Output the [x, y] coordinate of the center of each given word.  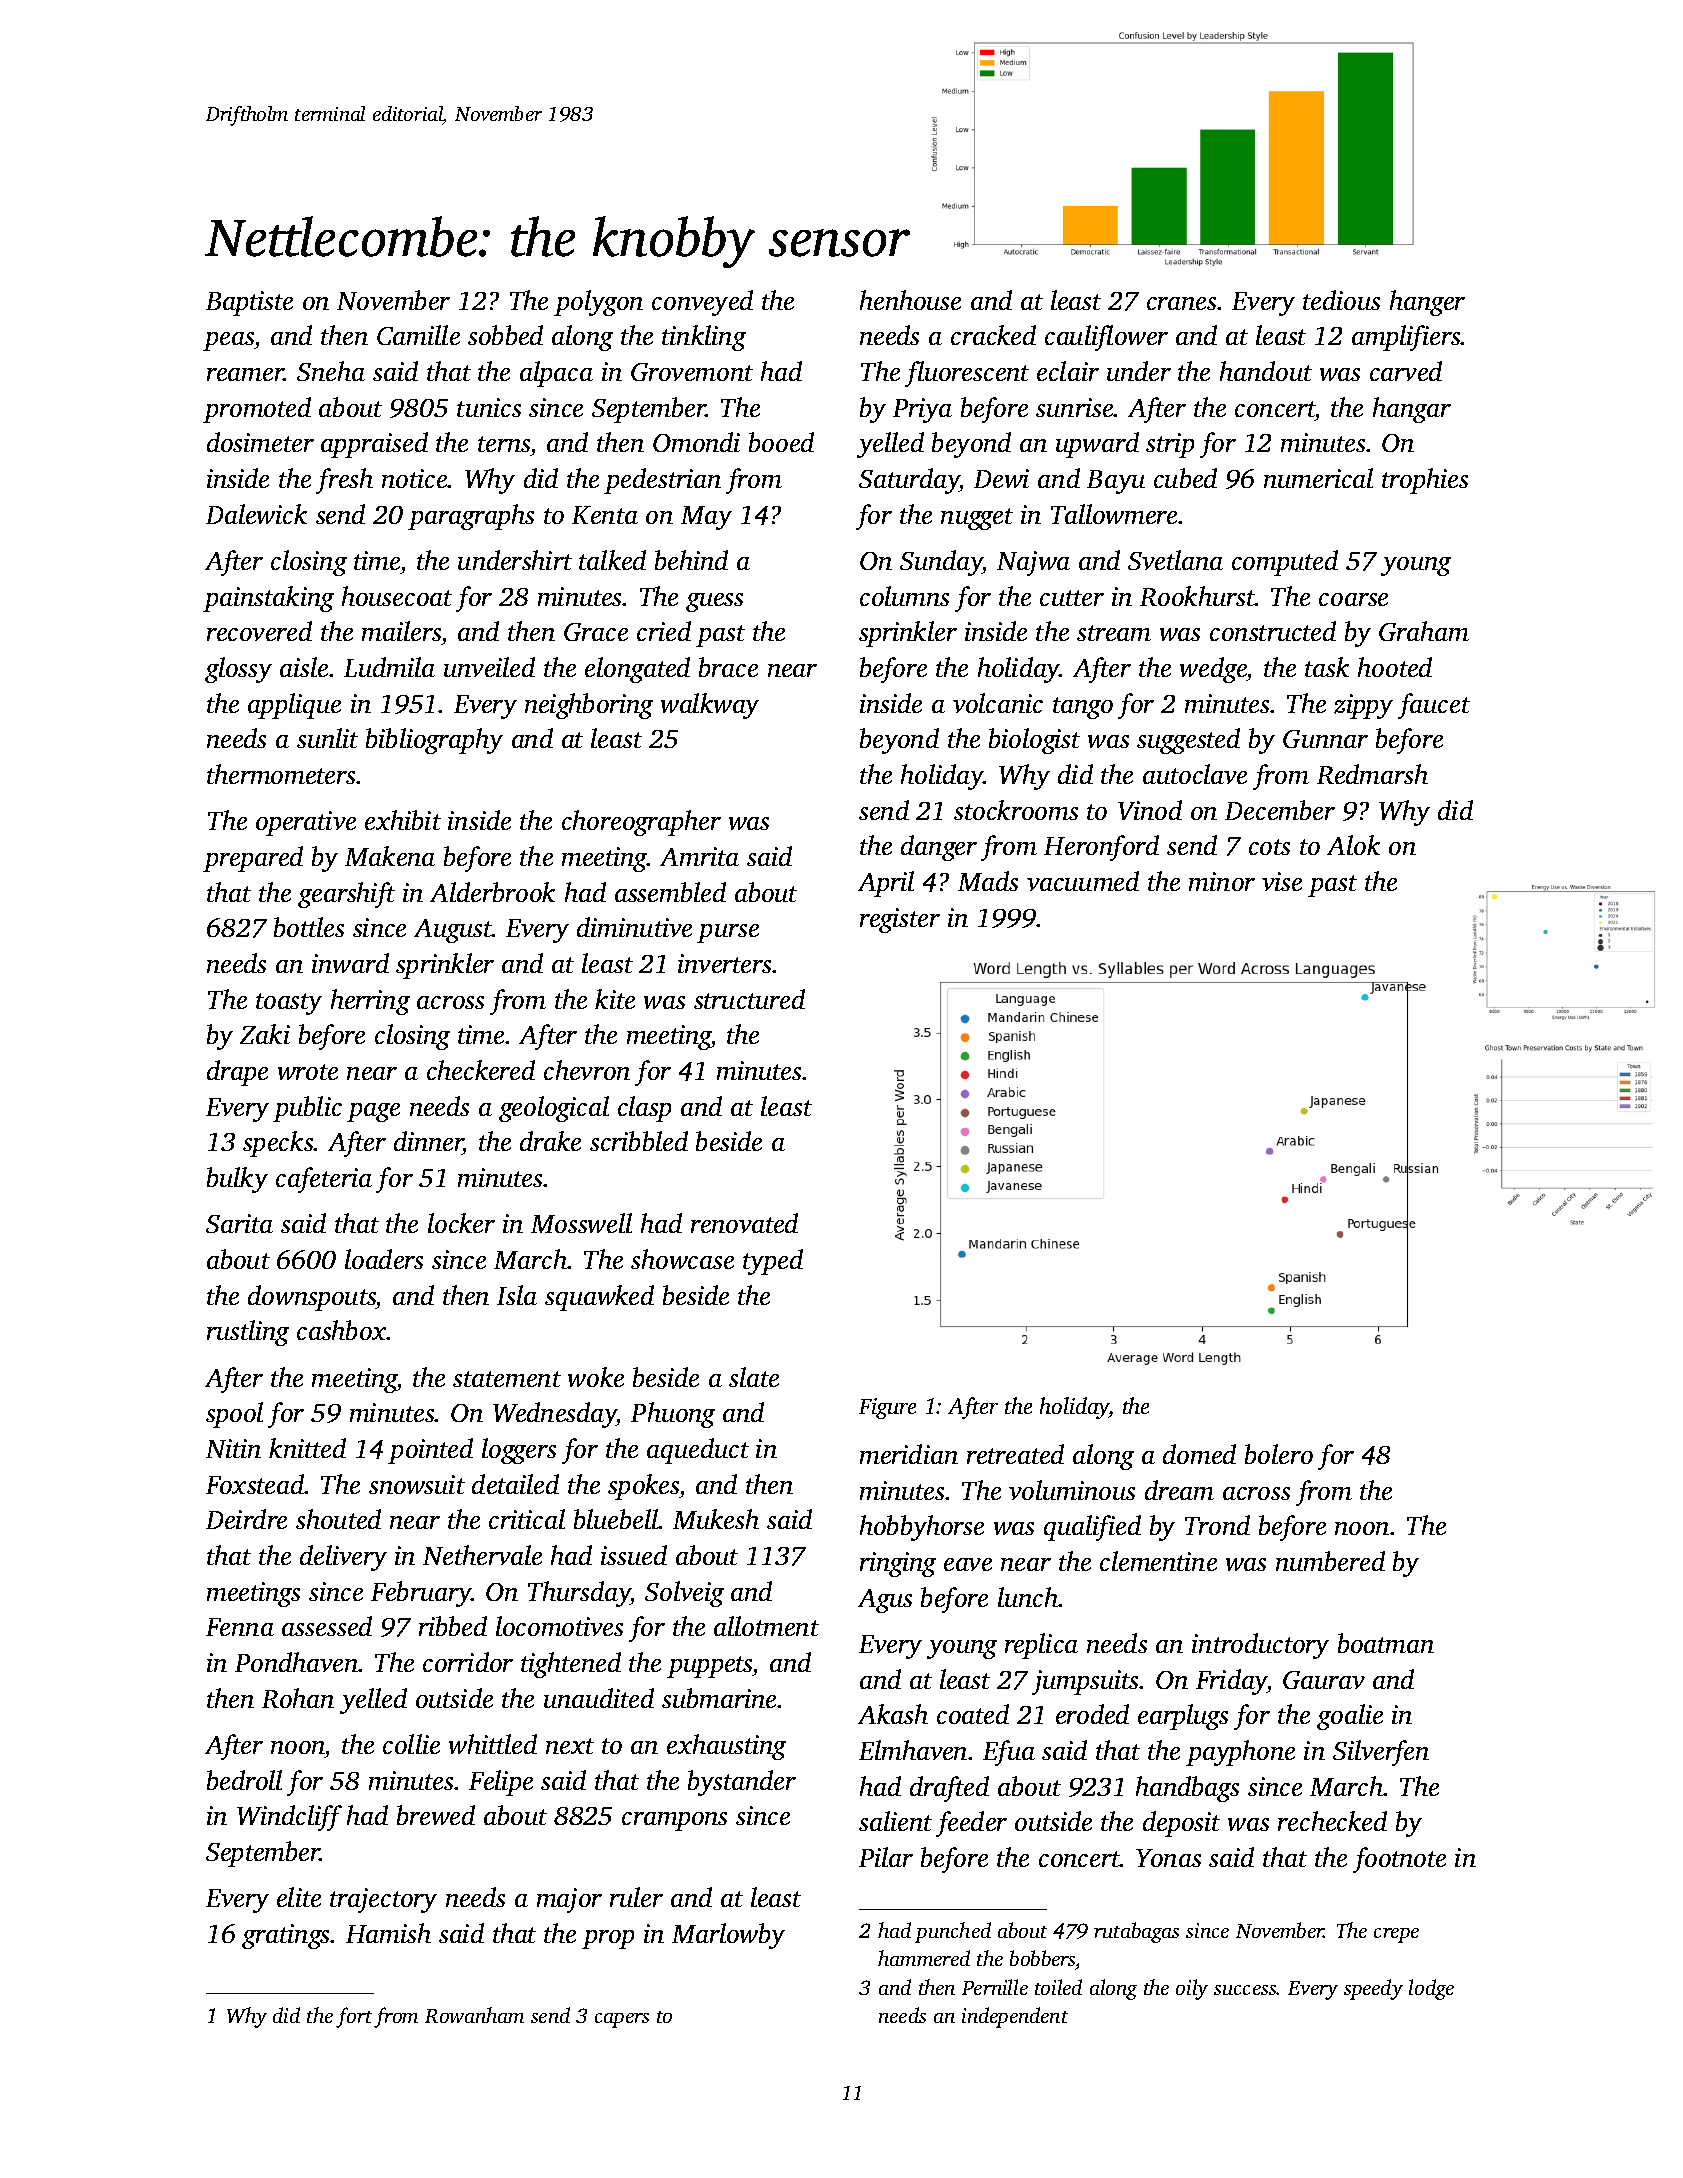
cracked [993, 335]
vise [1282, 881]
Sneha [331, 371]
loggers [519, 1451]
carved [1406, 371]
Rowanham [474, 2015]
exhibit [403, 820]
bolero [1279, 1454]
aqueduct [698, 1451]
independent [1015, 2017]
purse [728, 933]
